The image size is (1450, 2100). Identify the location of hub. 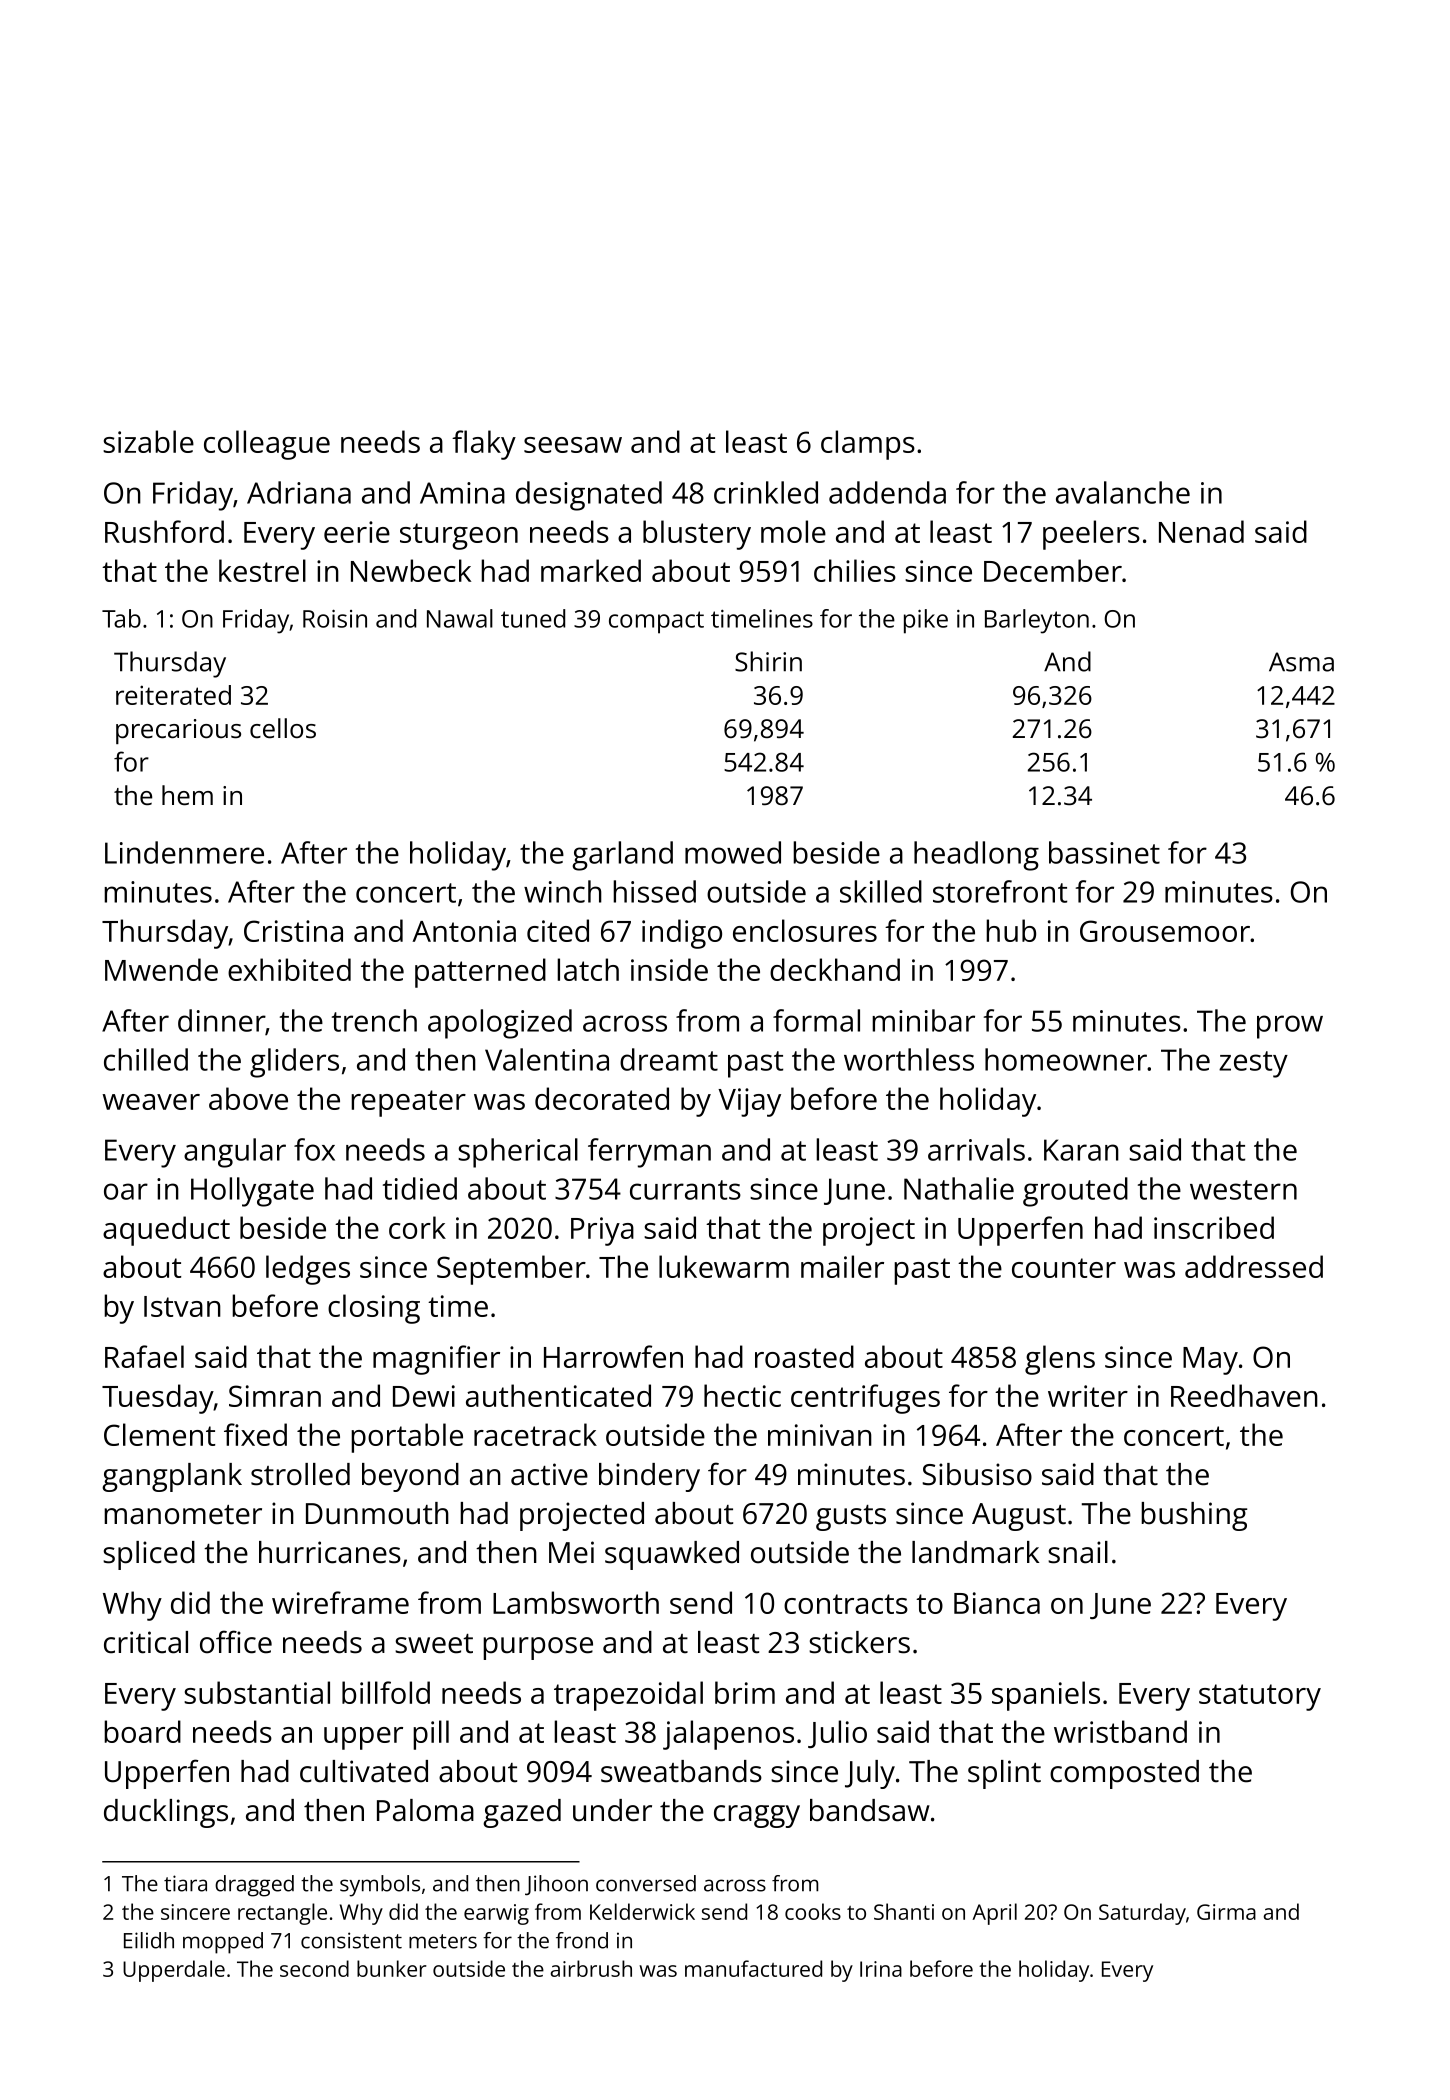
(1011, 930).
